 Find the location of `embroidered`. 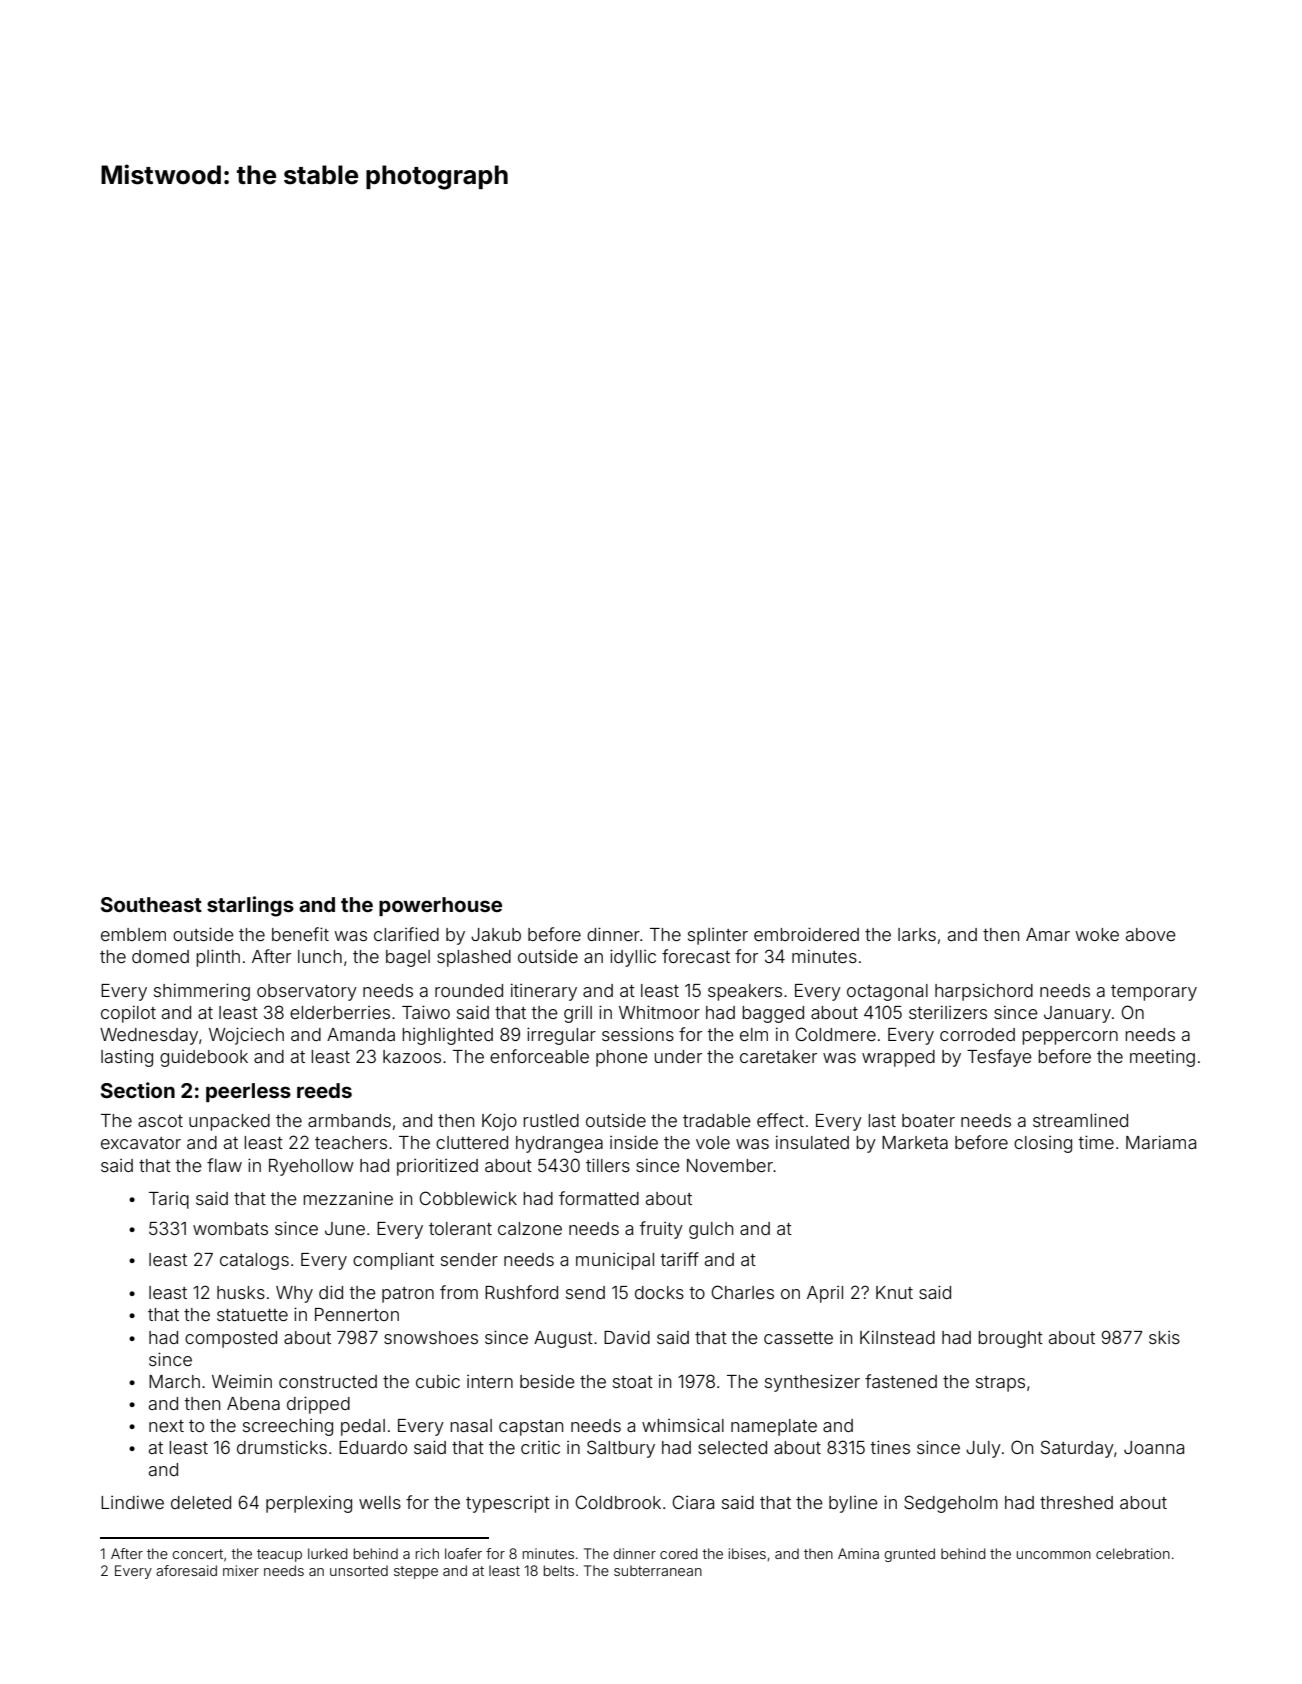

embroidered is located at coordinates (806, 934).
